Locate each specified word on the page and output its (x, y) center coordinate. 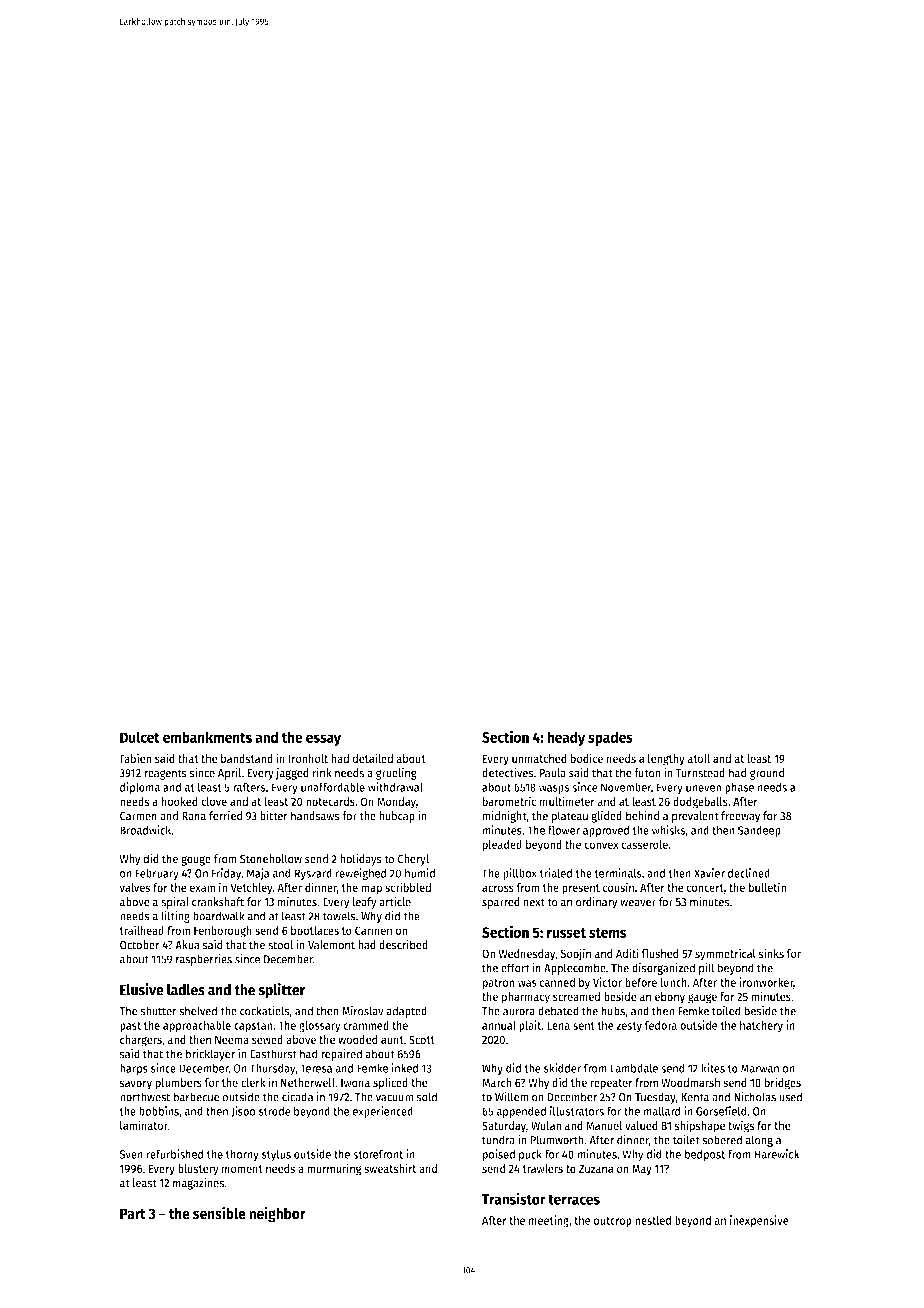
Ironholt (308, 758)
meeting (549, 1221)
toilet (686, 1140)
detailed (372, 758)
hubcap (397, 817)
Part (133, 1214)
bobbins (159, 1111)
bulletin (767, 887)
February (157, 874)
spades (610, 738)
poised (498, 1155)
